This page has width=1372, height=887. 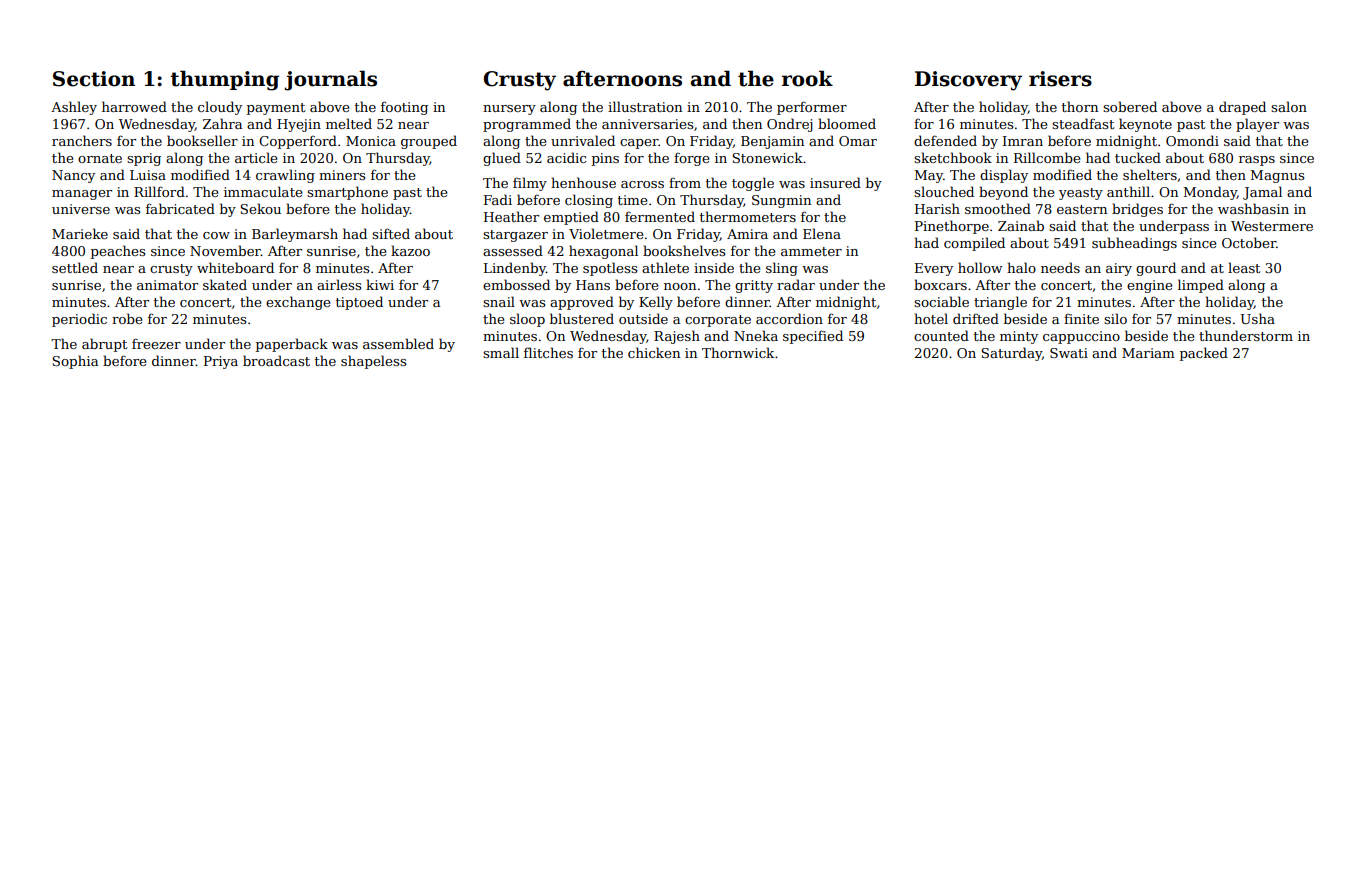 What do you see at coordinates (1150, 174) in the page?
I see `shelters` at bounding box center [1150, 174].
